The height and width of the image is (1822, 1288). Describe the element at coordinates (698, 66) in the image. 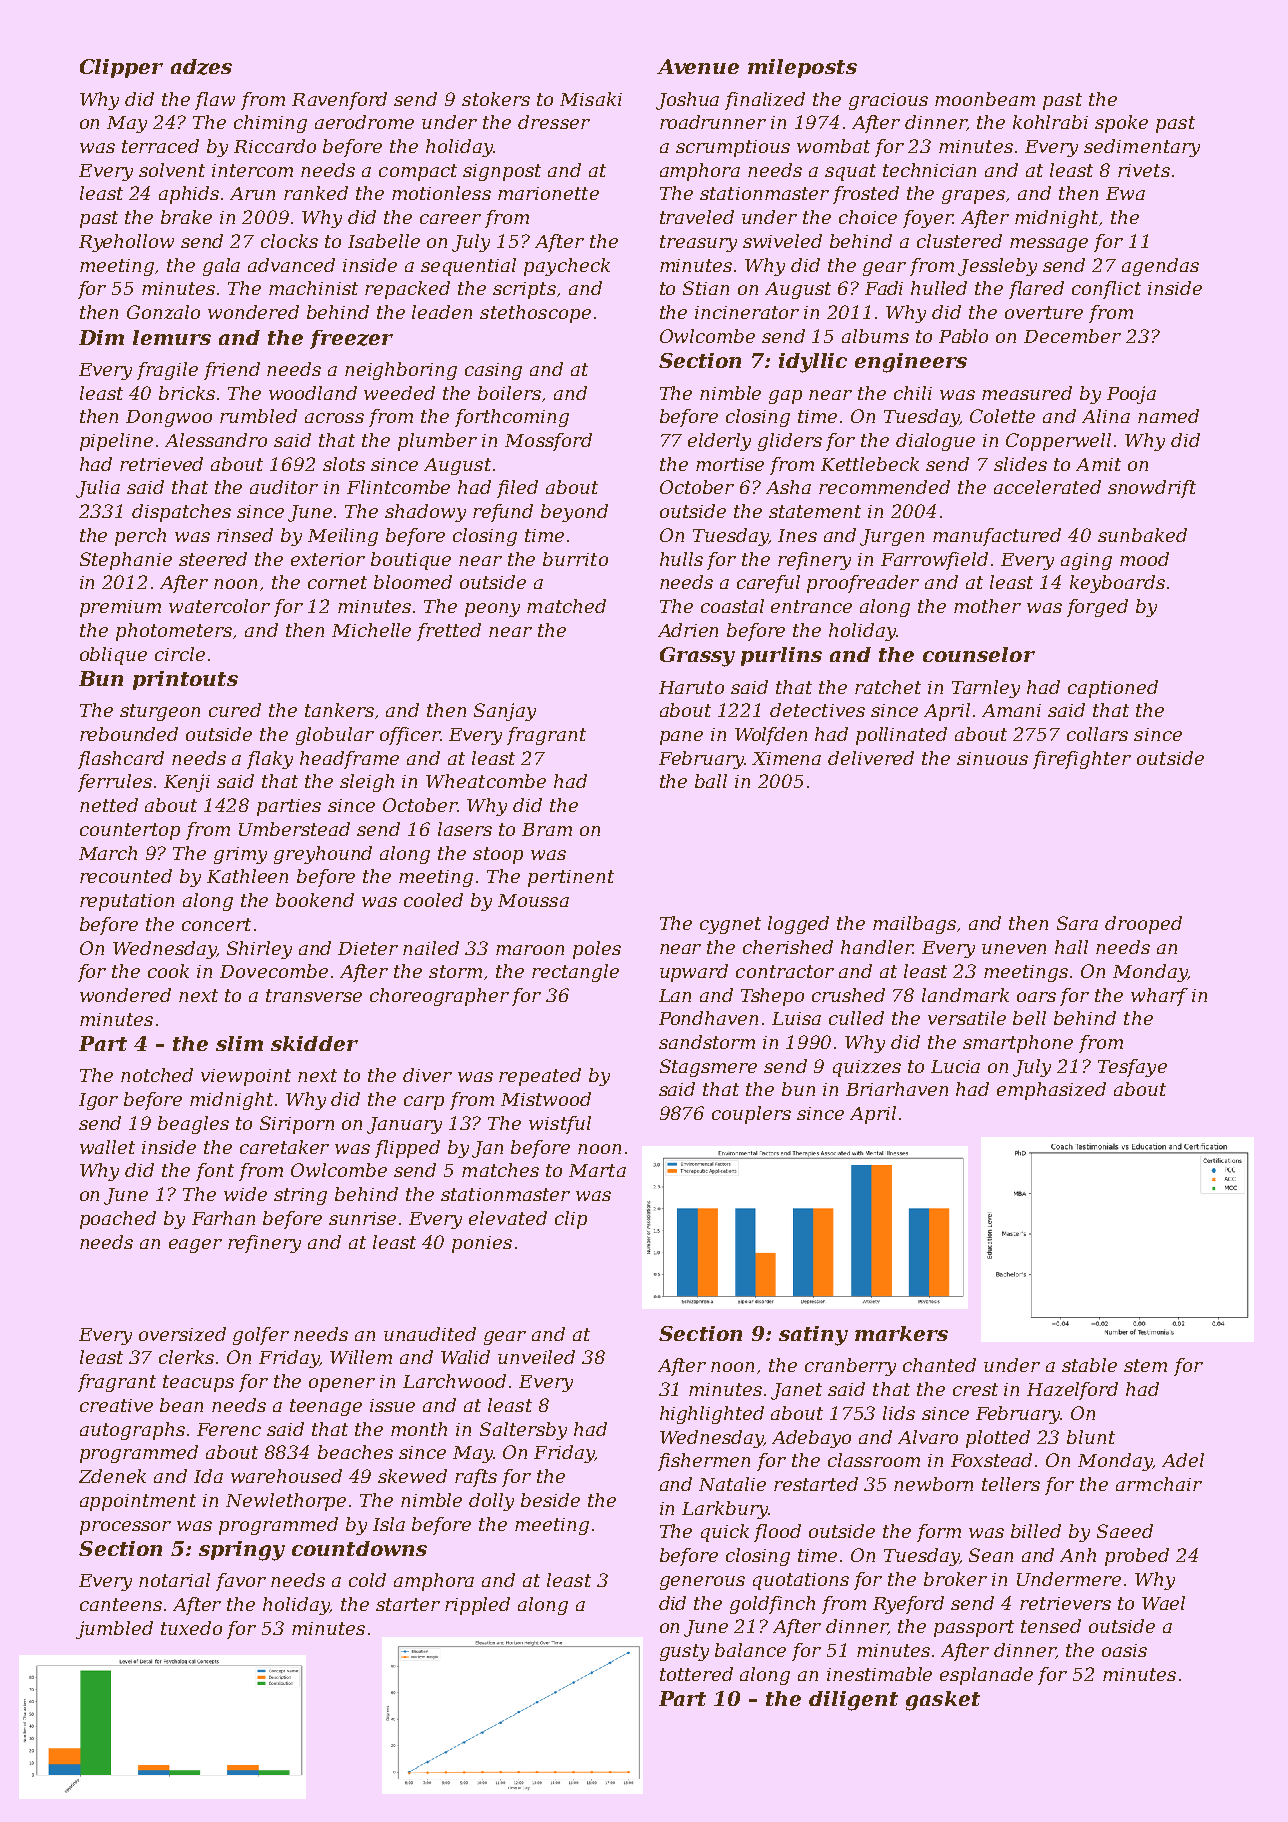

I see `Avenue` at that location.
